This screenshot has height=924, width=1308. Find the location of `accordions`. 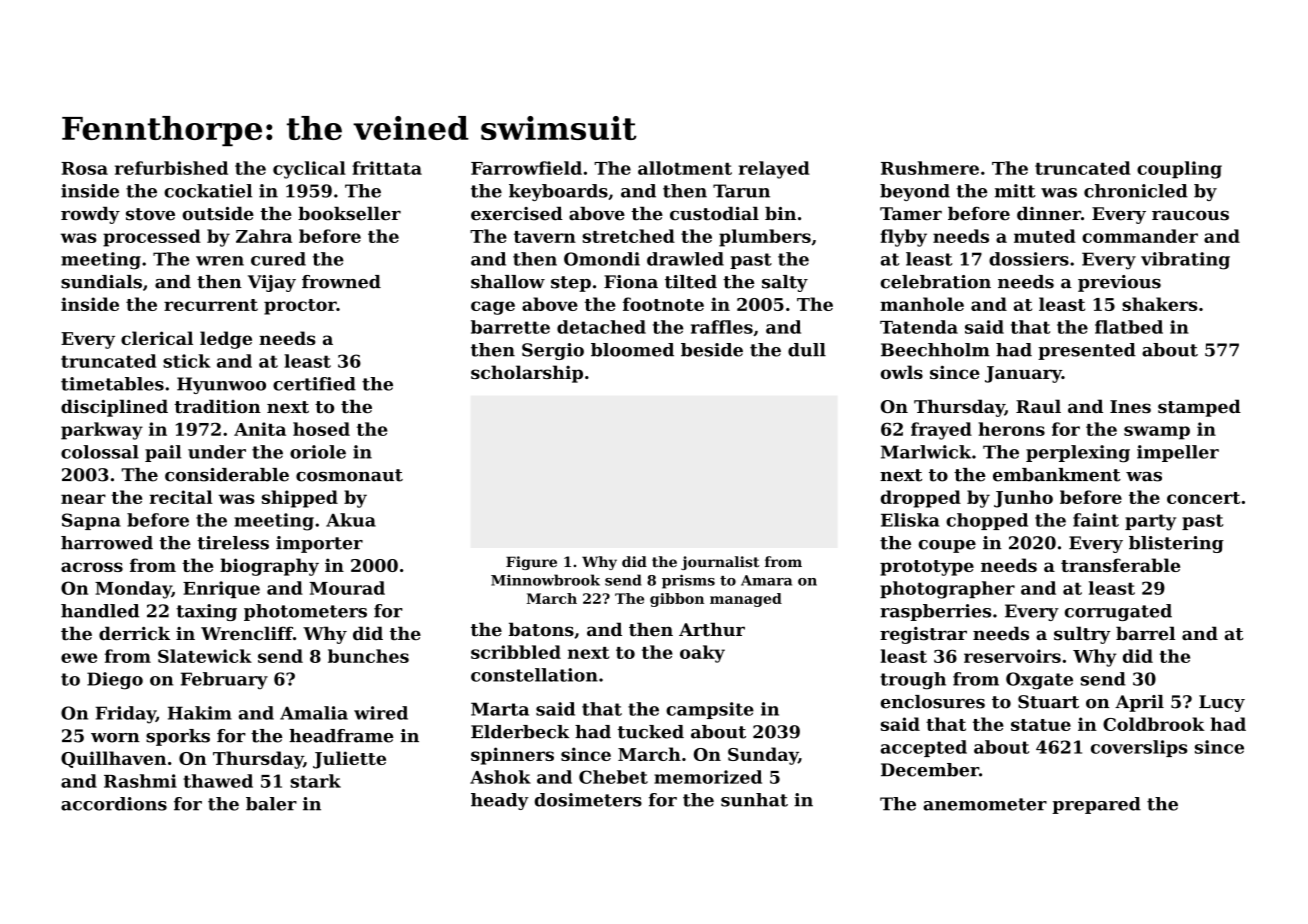

accordions is located at coordinates (114, 804).
